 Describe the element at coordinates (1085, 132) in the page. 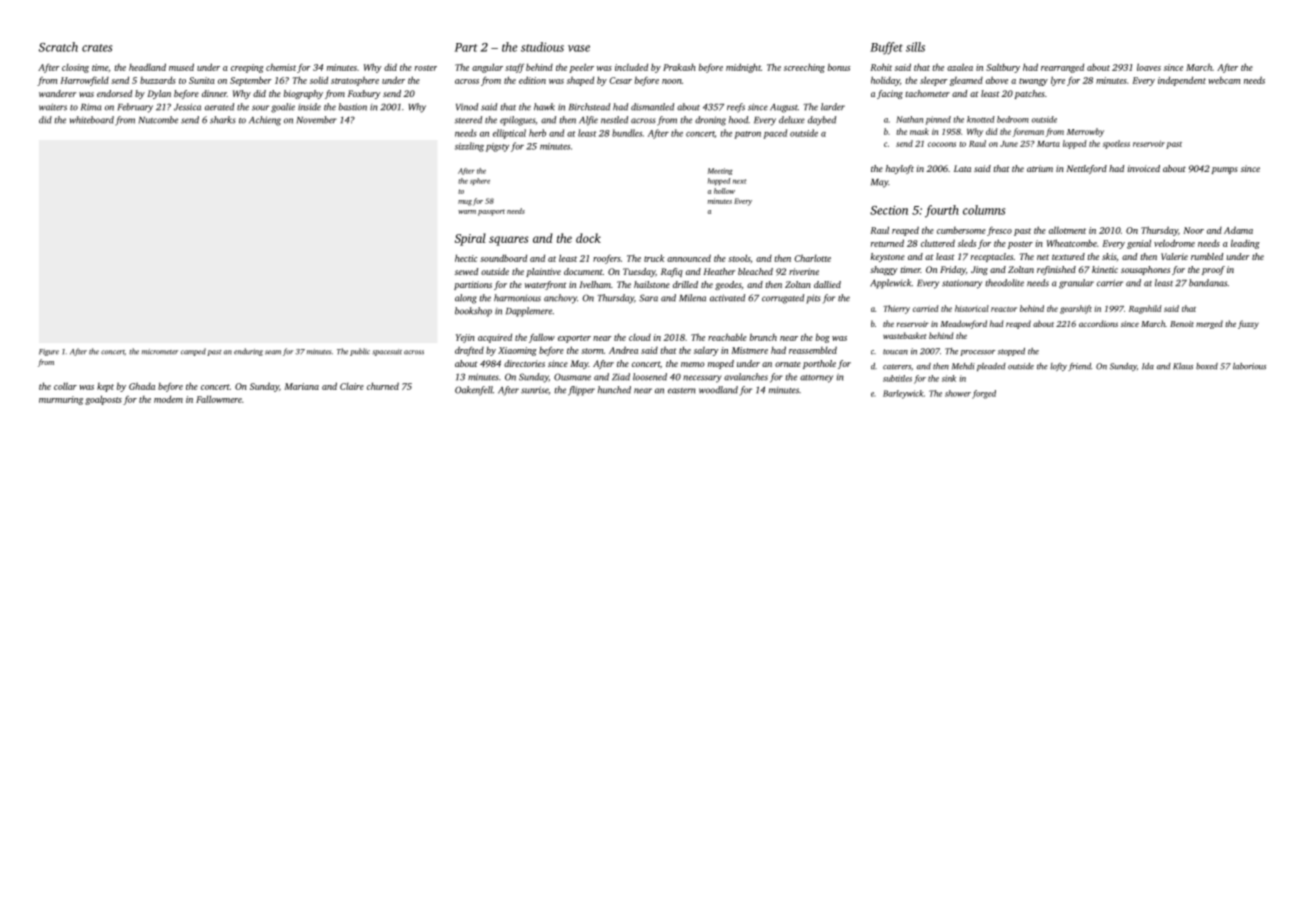

I see `Merrowby` at that location.
